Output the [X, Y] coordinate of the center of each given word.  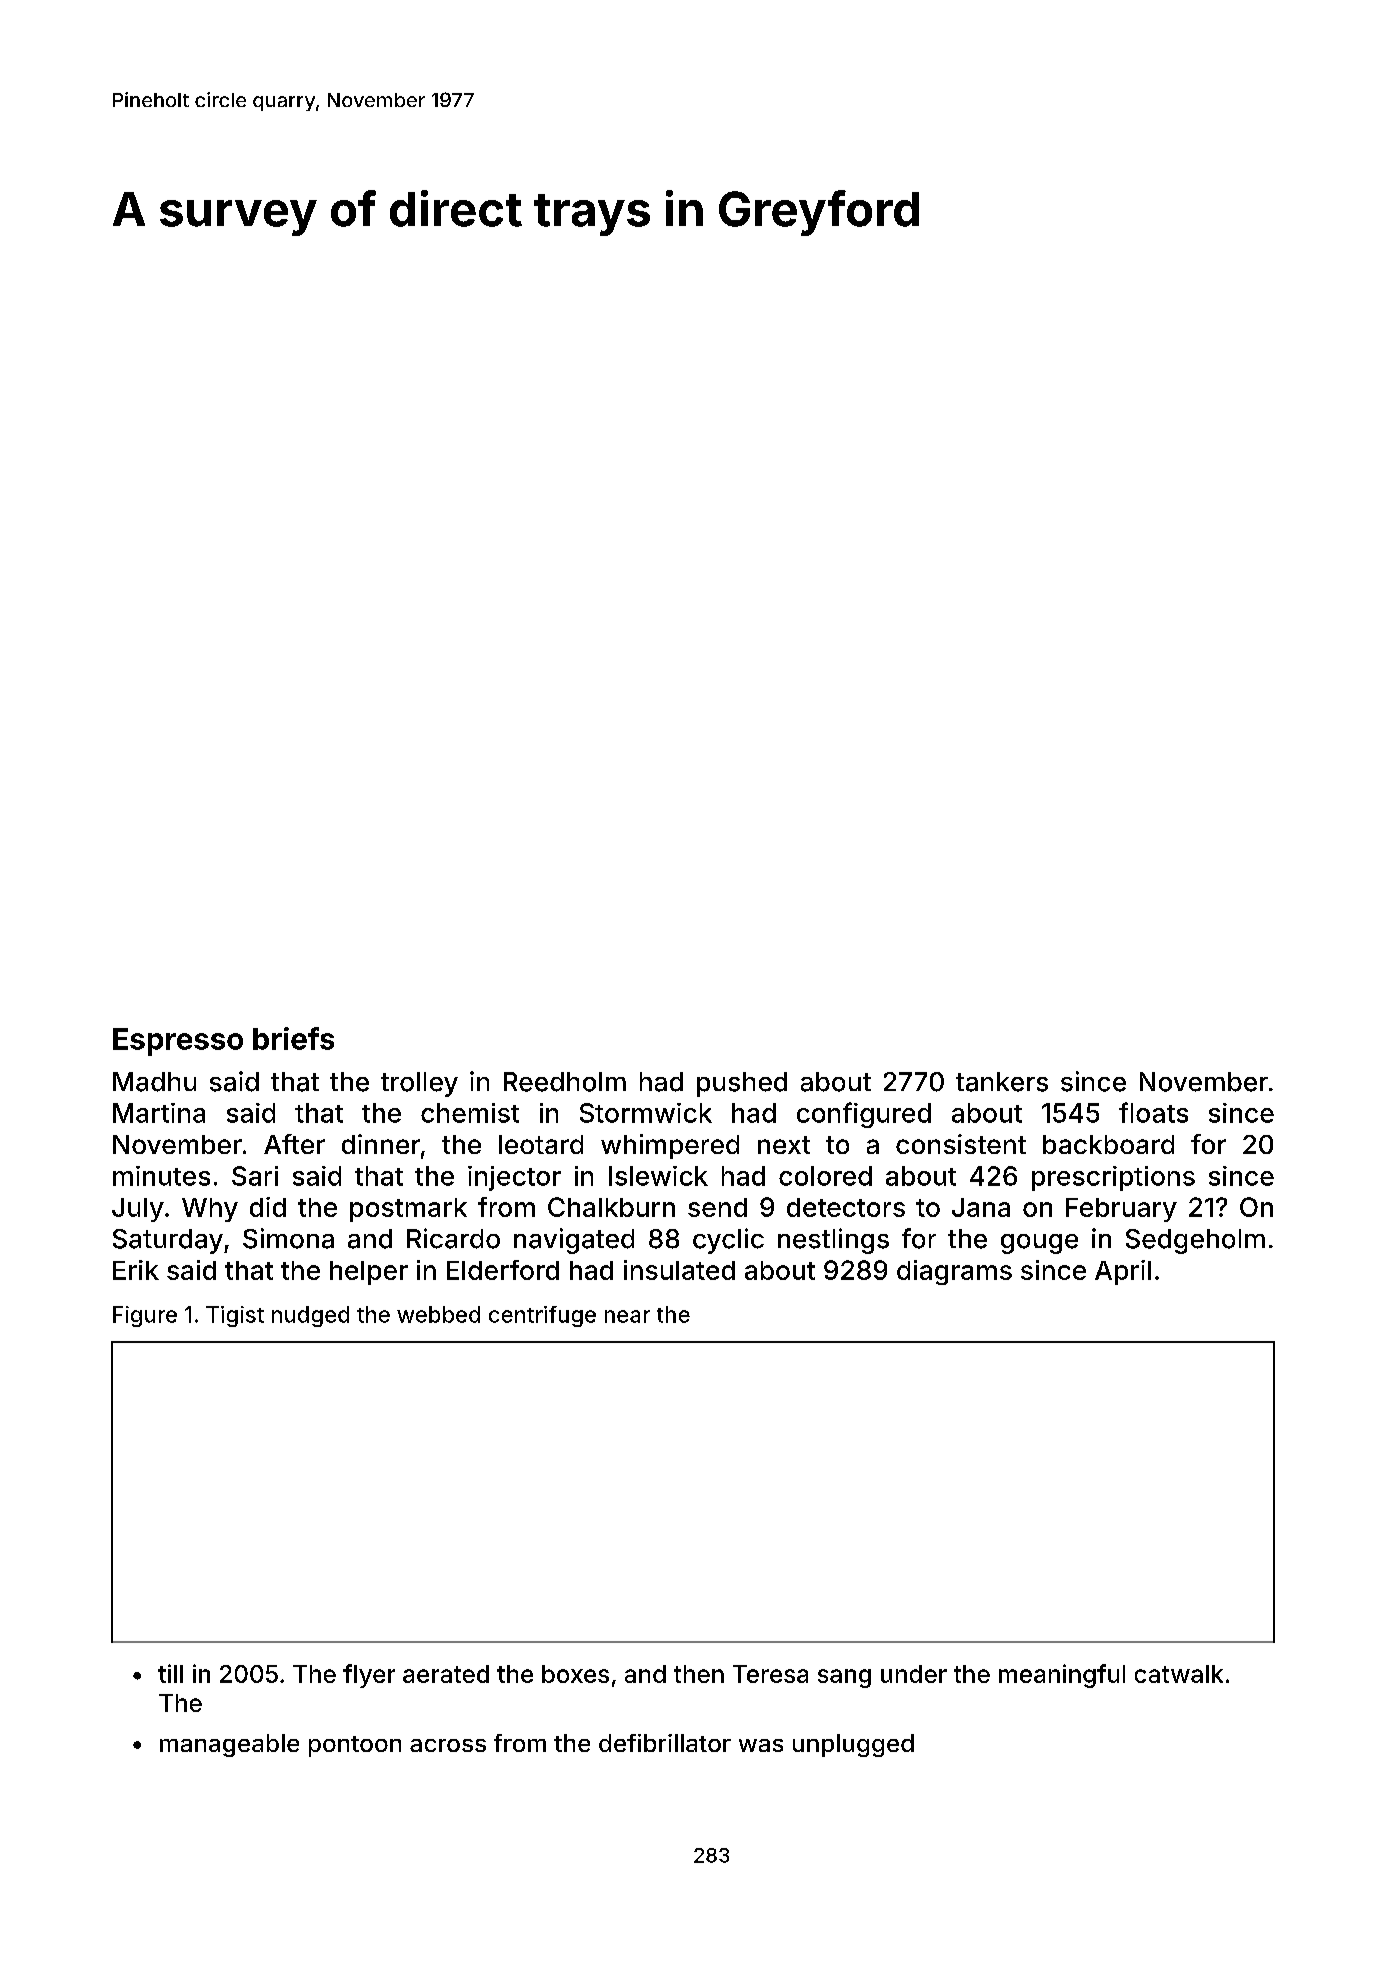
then [699, 1674]
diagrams [954, 1272]
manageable [229, 1745]
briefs [293, 1038]
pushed [742, 1084]
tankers [1002, 1082]
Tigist [235, 1316]
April [1123, 1272]
